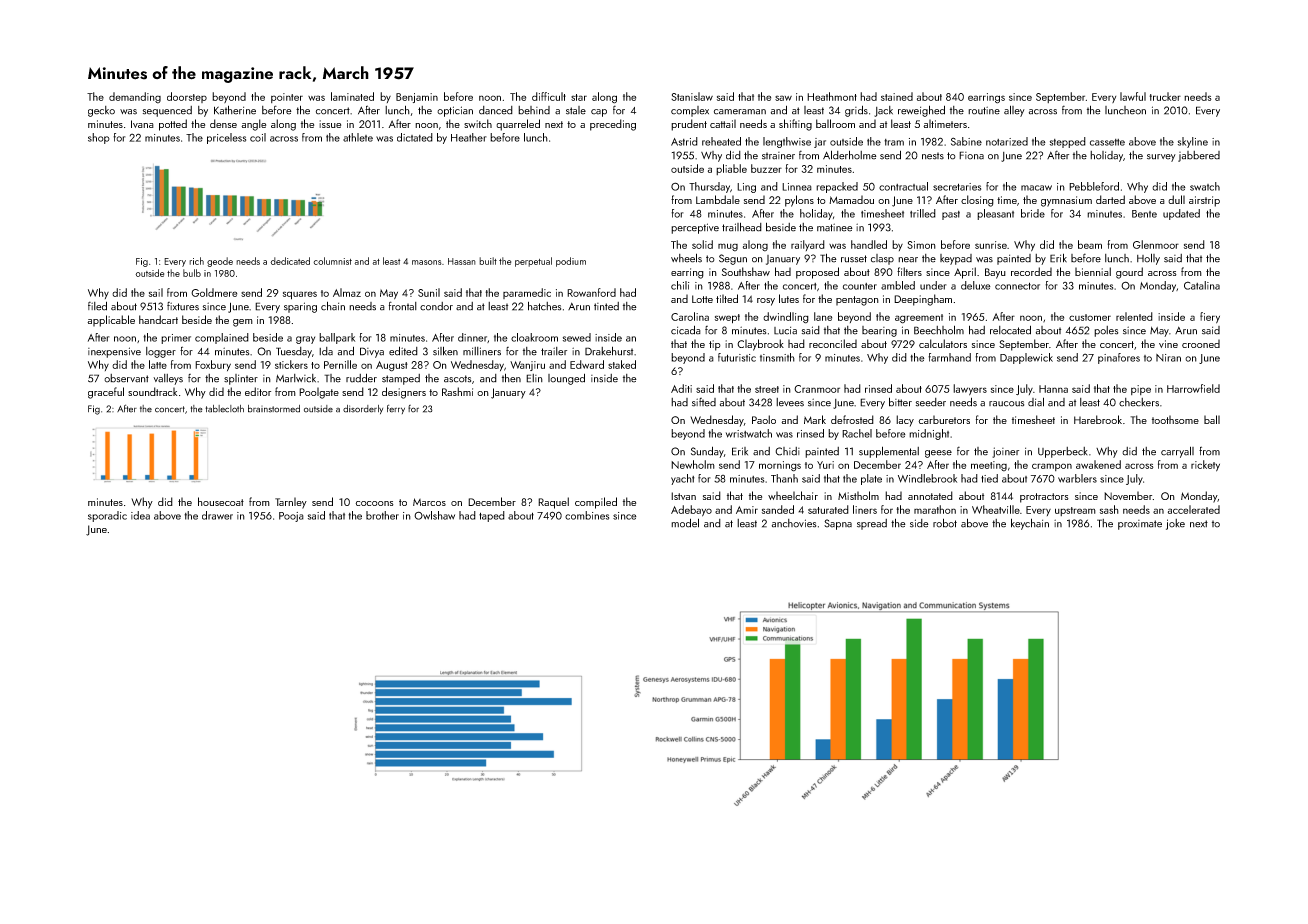 Image resolution: width=1308 pixels, height=924 pixels. What do you see at coordinates (1017, 286) in the image?
I see `connector` at bounding box center [1017, 286].
